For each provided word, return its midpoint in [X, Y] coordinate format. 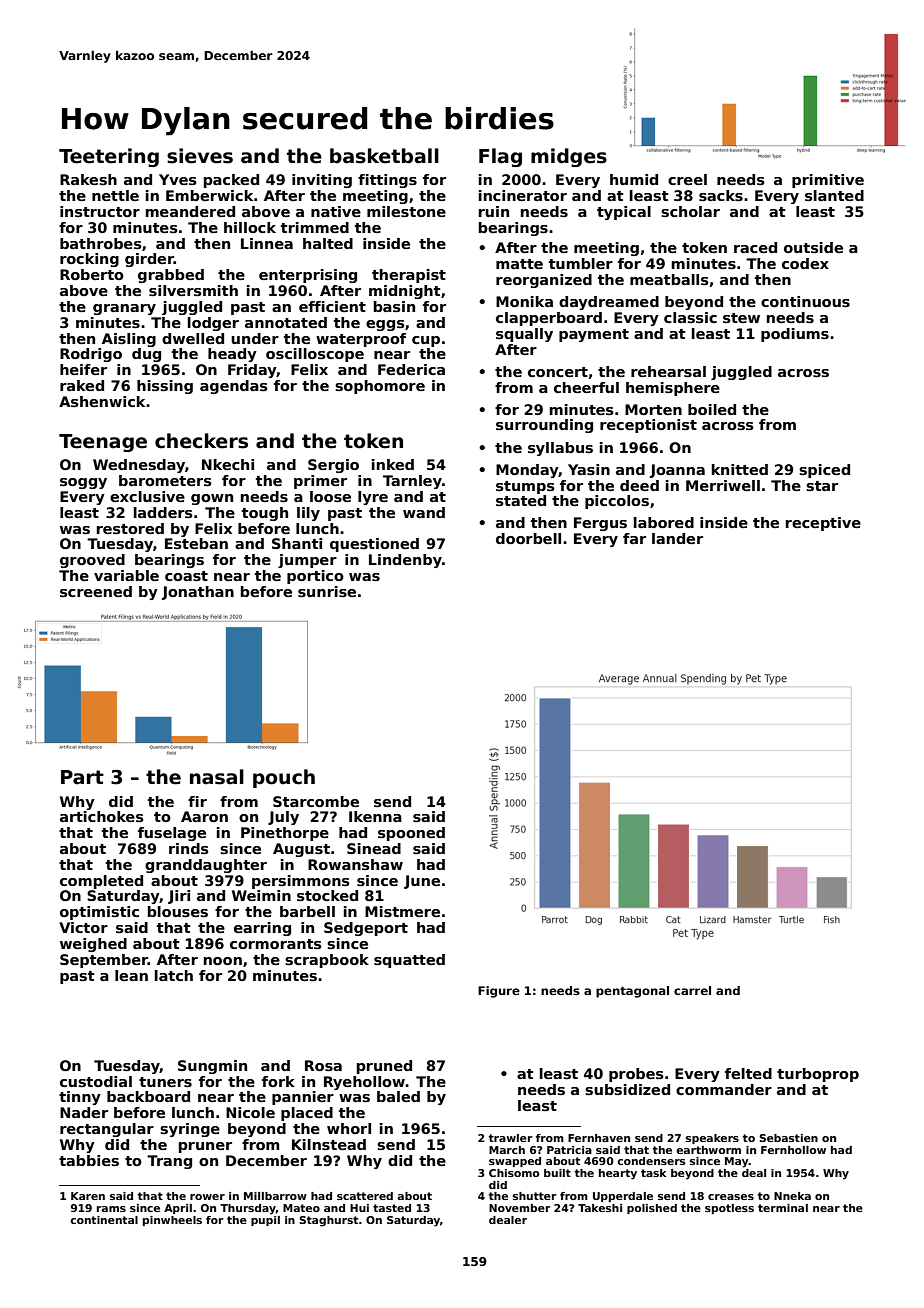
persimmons [301, 882]
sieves [200, 156]
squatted [409, 961]
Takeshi [600, 1208]
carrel [692, 990]
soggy [83, 483]
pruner [205, 1147]
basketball [384, 156]
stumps [525, 487]
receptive [823, 524]
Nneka [792, 1196]
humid [634, 179]
